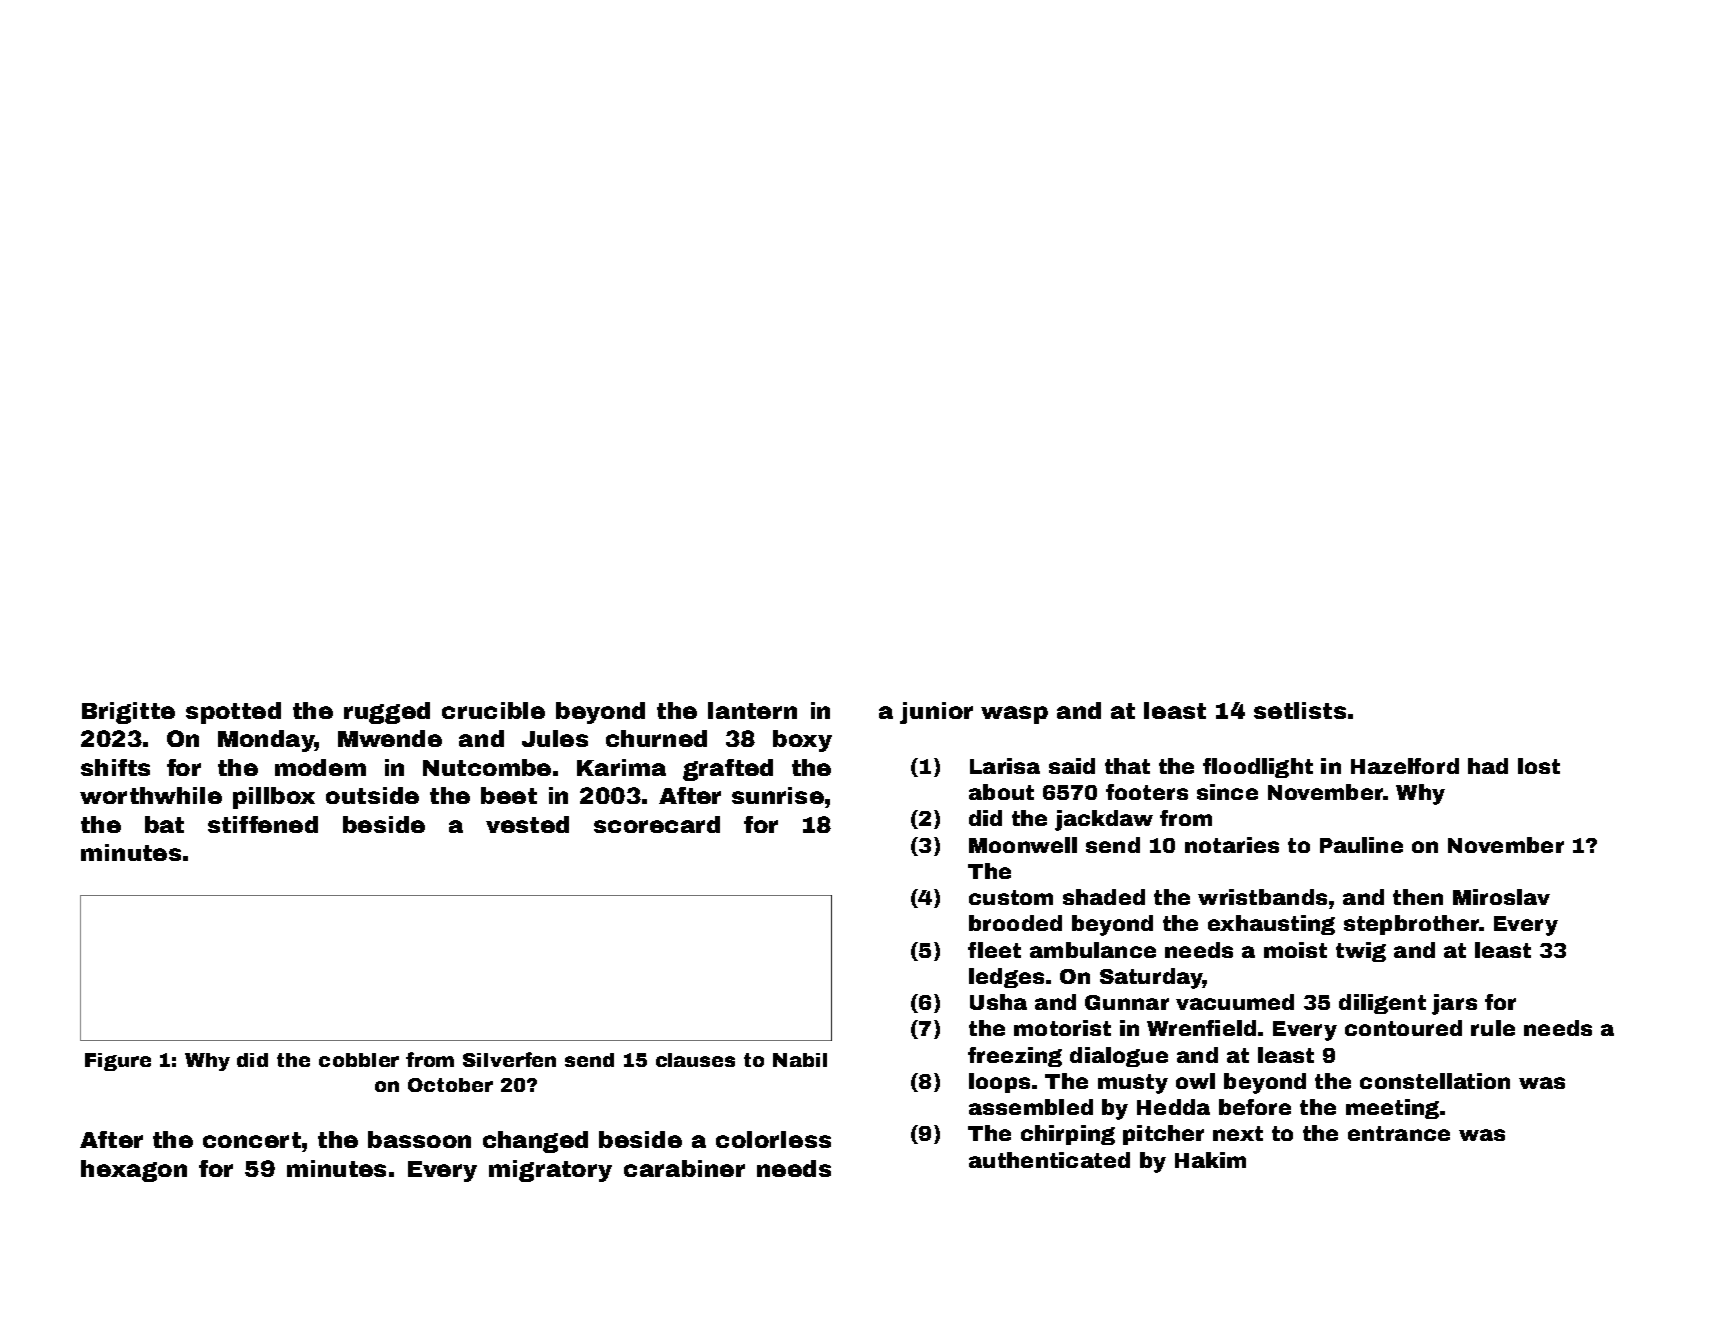  I want to click on cobbler, so click(359, 1060).
